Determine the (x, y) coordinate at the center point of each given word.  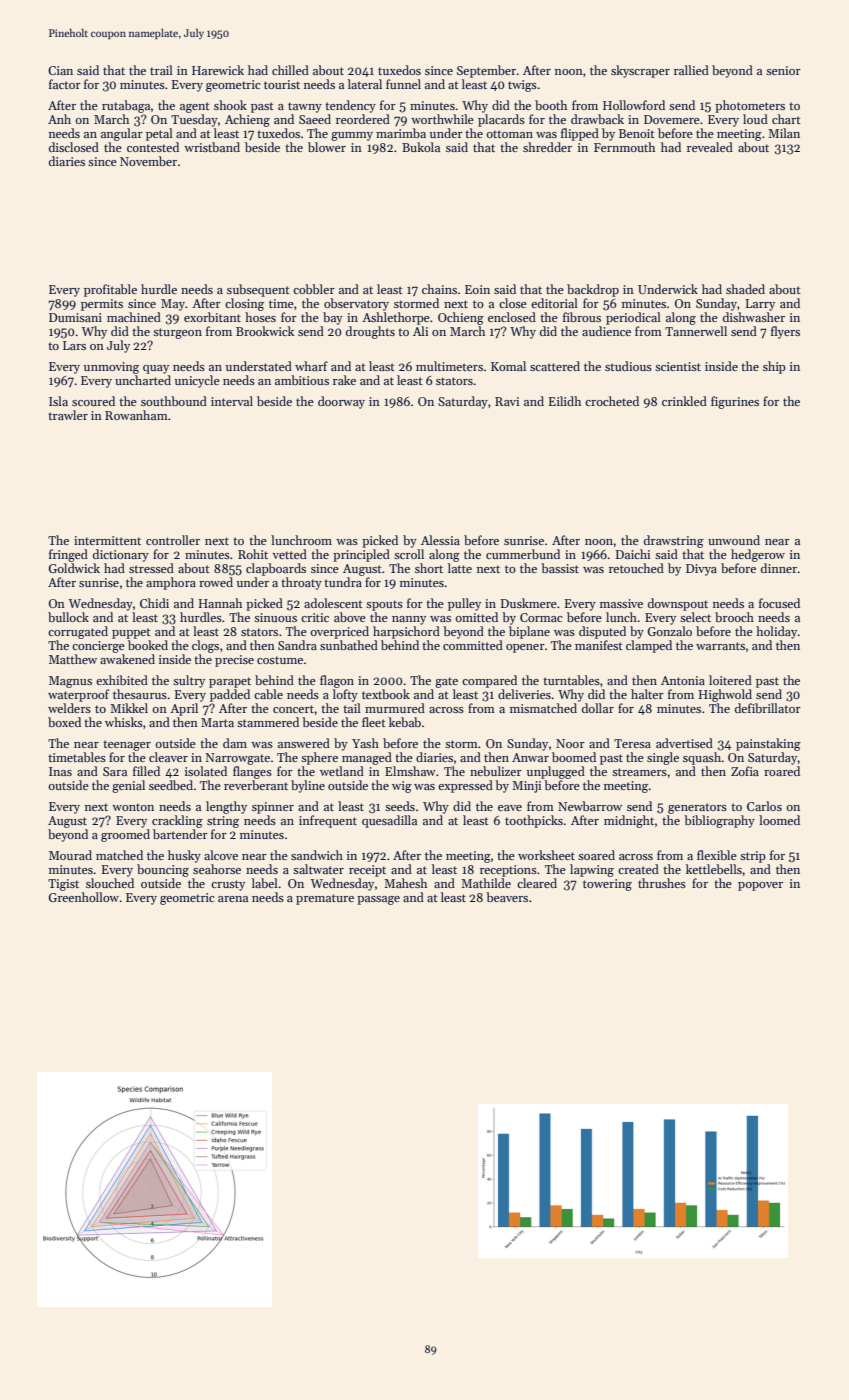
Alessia (440, 540)
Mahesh (405, 883)
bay (333, 318)
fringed (68, 555)
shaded (745, 289)
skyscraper (640, 71)
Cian (60, 70)
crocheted (612, 401)
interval (232, 401)
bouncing (163, 870)
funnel (403, 84)
